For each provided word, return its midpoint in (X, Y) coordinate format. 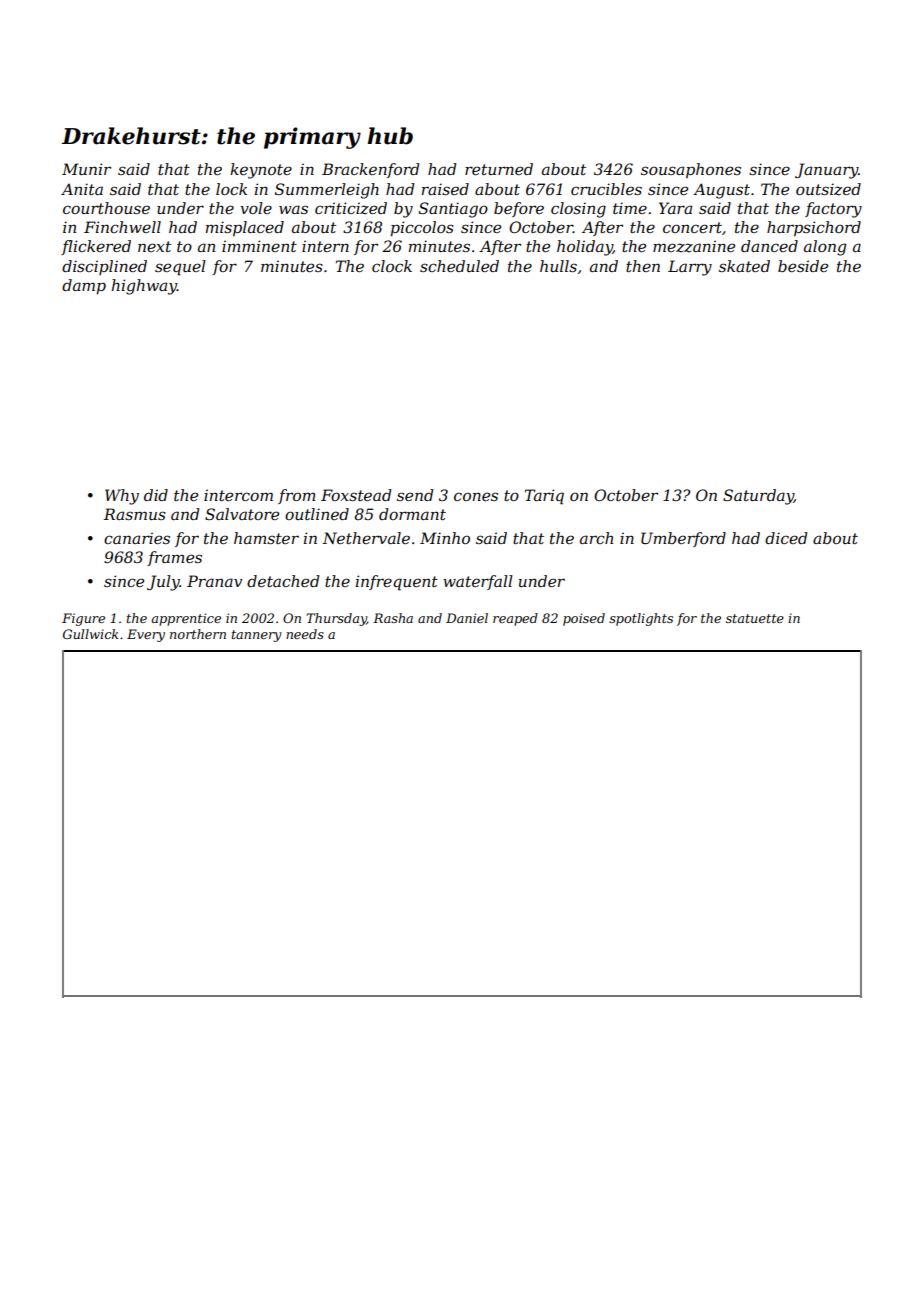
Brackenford (370, 170)
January (827, 171)
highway (144, 287)
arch (596, 538)
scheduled (459, 266)
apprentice (186, 619)
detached (283, 581)
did (156, 495)
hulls (558, 266)
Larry (690, 268)
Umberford (683, 539)
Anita (82, 189)
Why (122, 497)
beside (803, 266)
